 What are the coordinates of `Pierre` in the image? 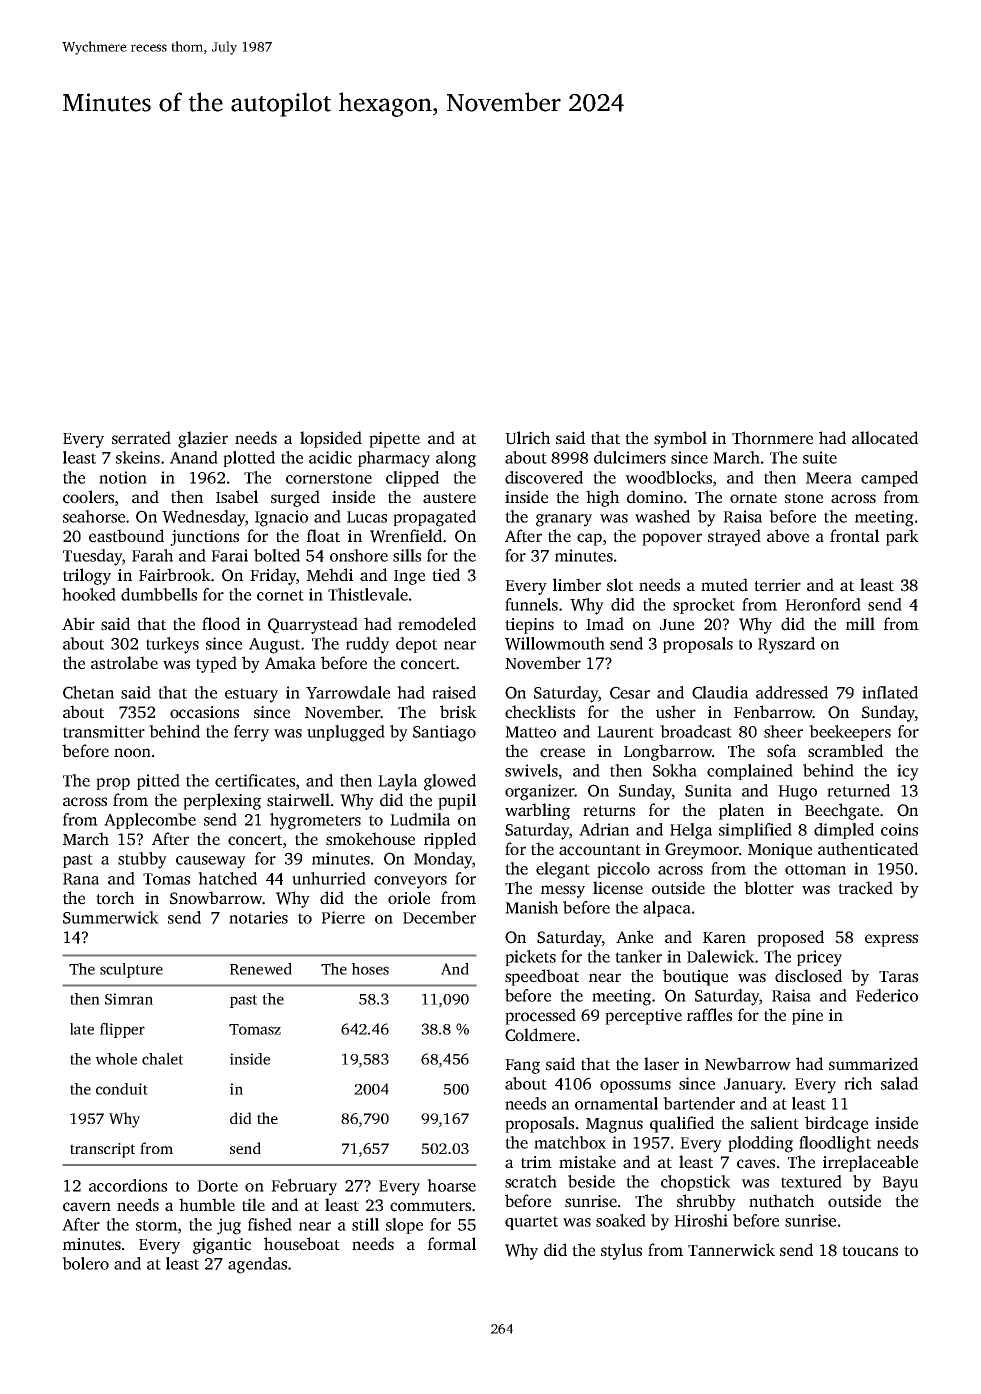 It's located at (343, 917).
